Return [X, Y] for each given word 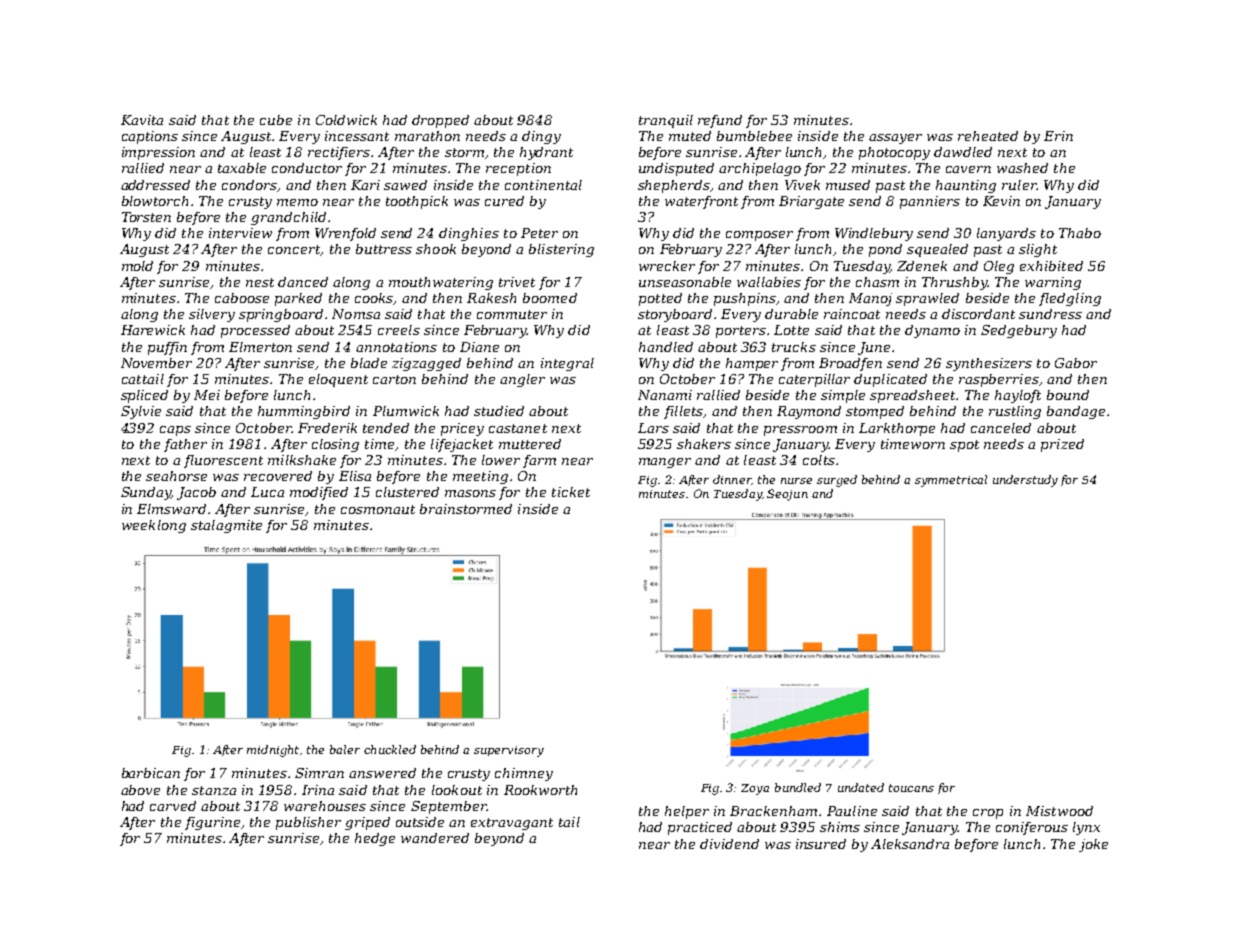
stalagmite [226, 526]
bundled [798, 787]
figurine [212, 823]
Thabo [1080, 233]
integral [567, 364]
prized [1062, 445]
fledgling [1070, 299]
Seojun [787, 495]
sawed [405, 185]
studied [499, 411]
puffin [167, 348]
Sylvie [141, 412]
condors [249, 185]
